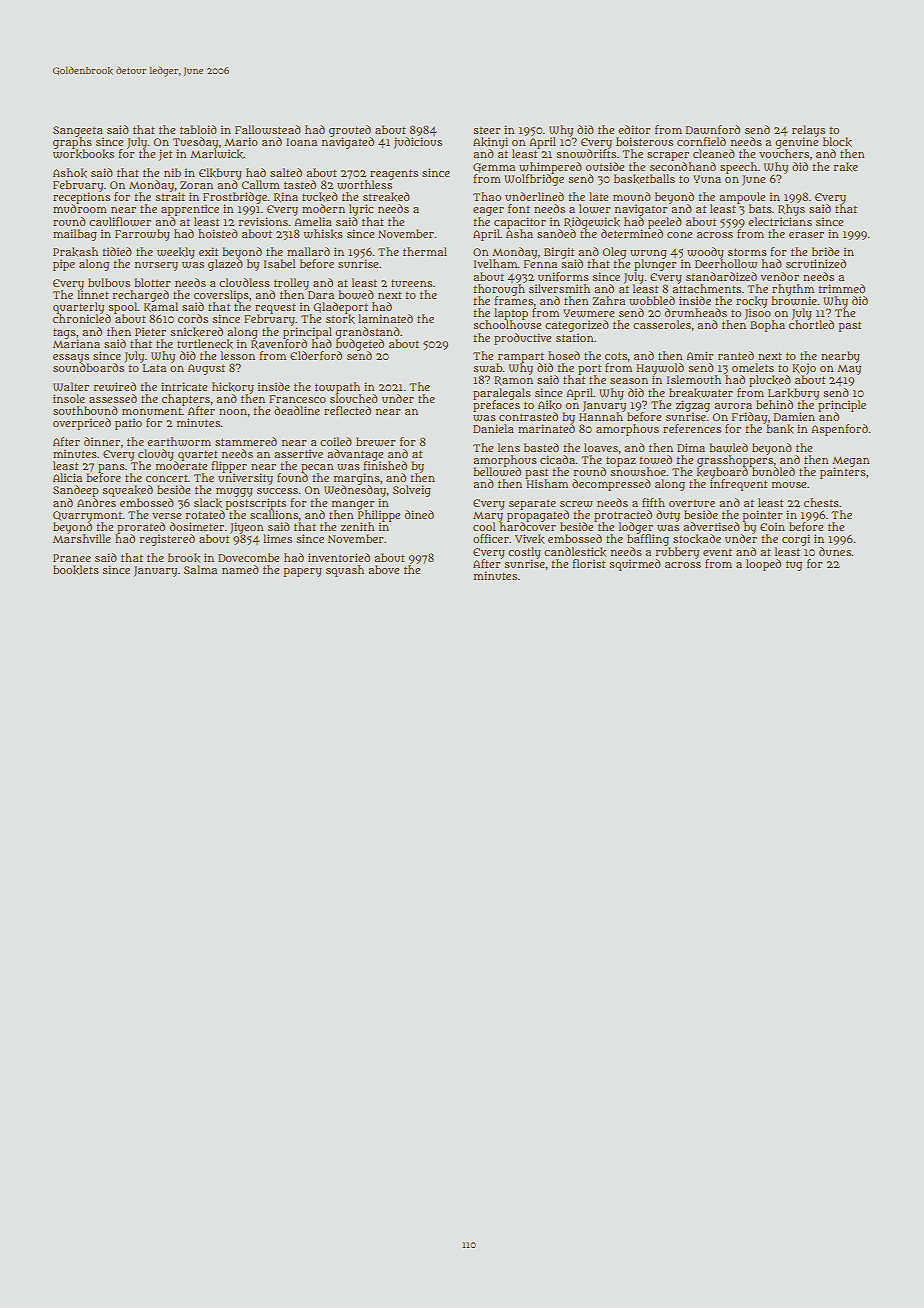 This image has width=924, height=1308. Describe the element at coordinates (336, 441) in the image. I see `coiled` at that location.
